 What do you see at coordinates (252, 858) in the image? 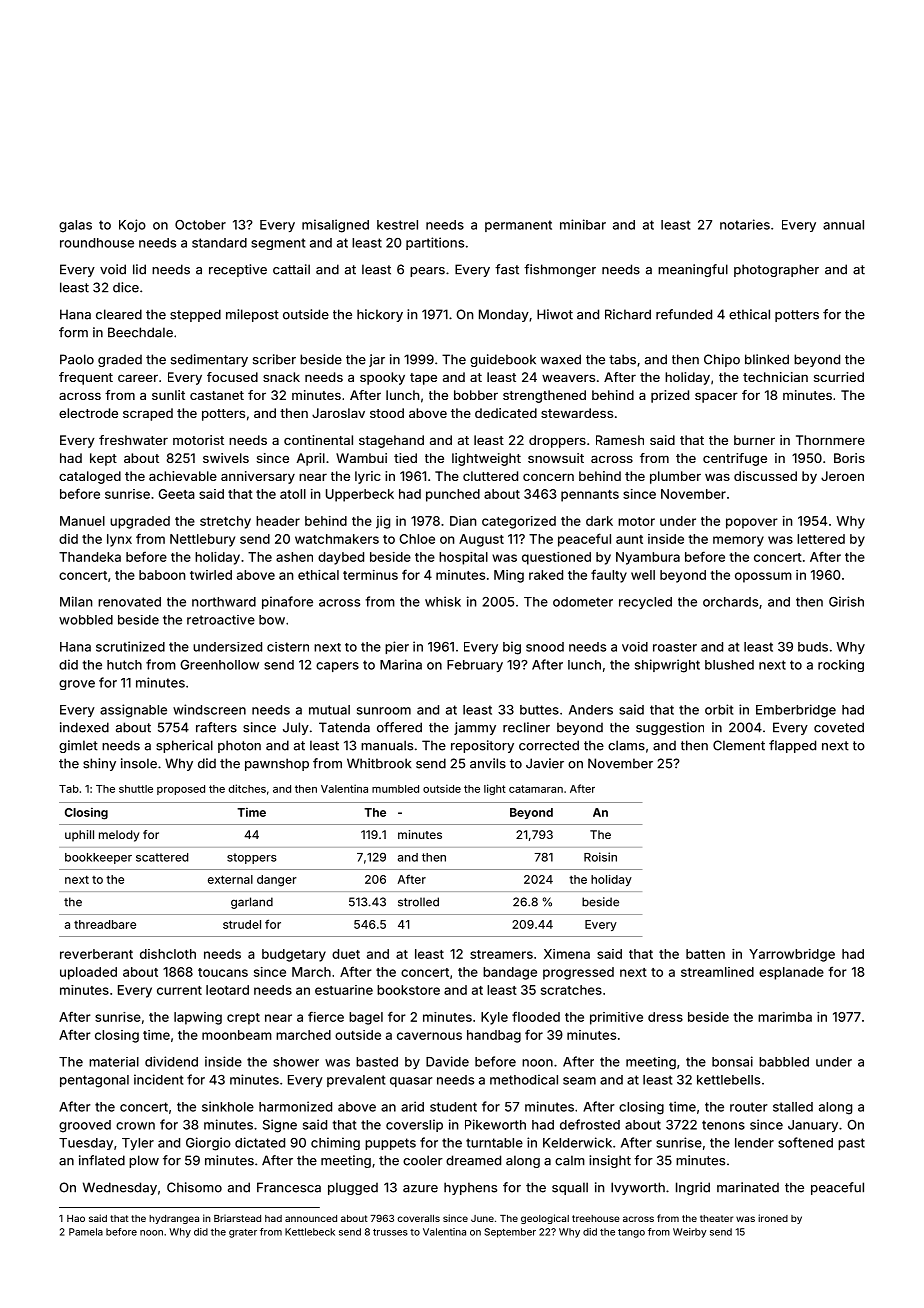
I see `stoppers` at bounding box center [252, 858].
